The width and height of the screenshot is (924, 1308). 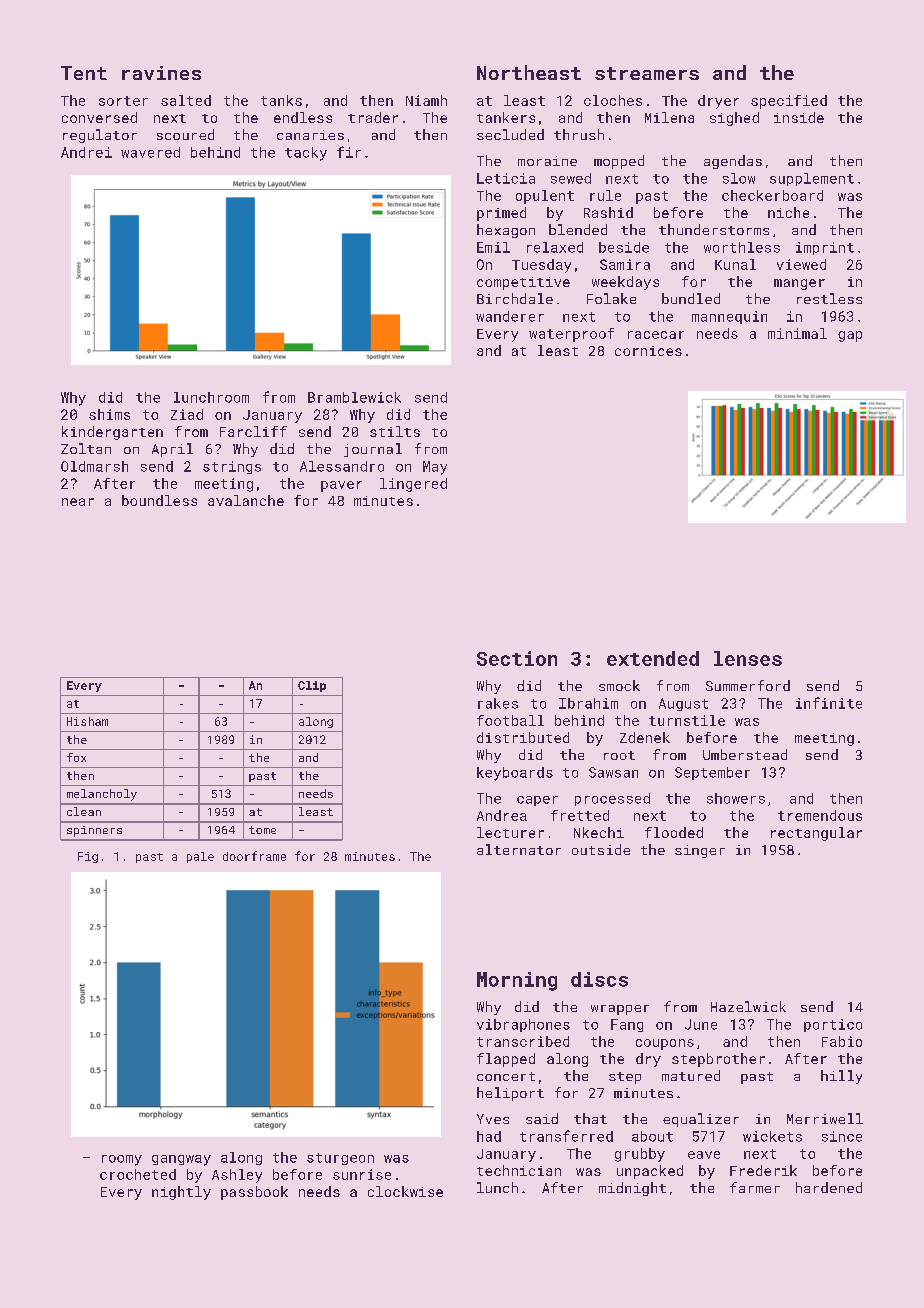 What do you see at coordinates (510, 316) in the screenshot?
I see `wanderer` at bounding box center [510, 316].
